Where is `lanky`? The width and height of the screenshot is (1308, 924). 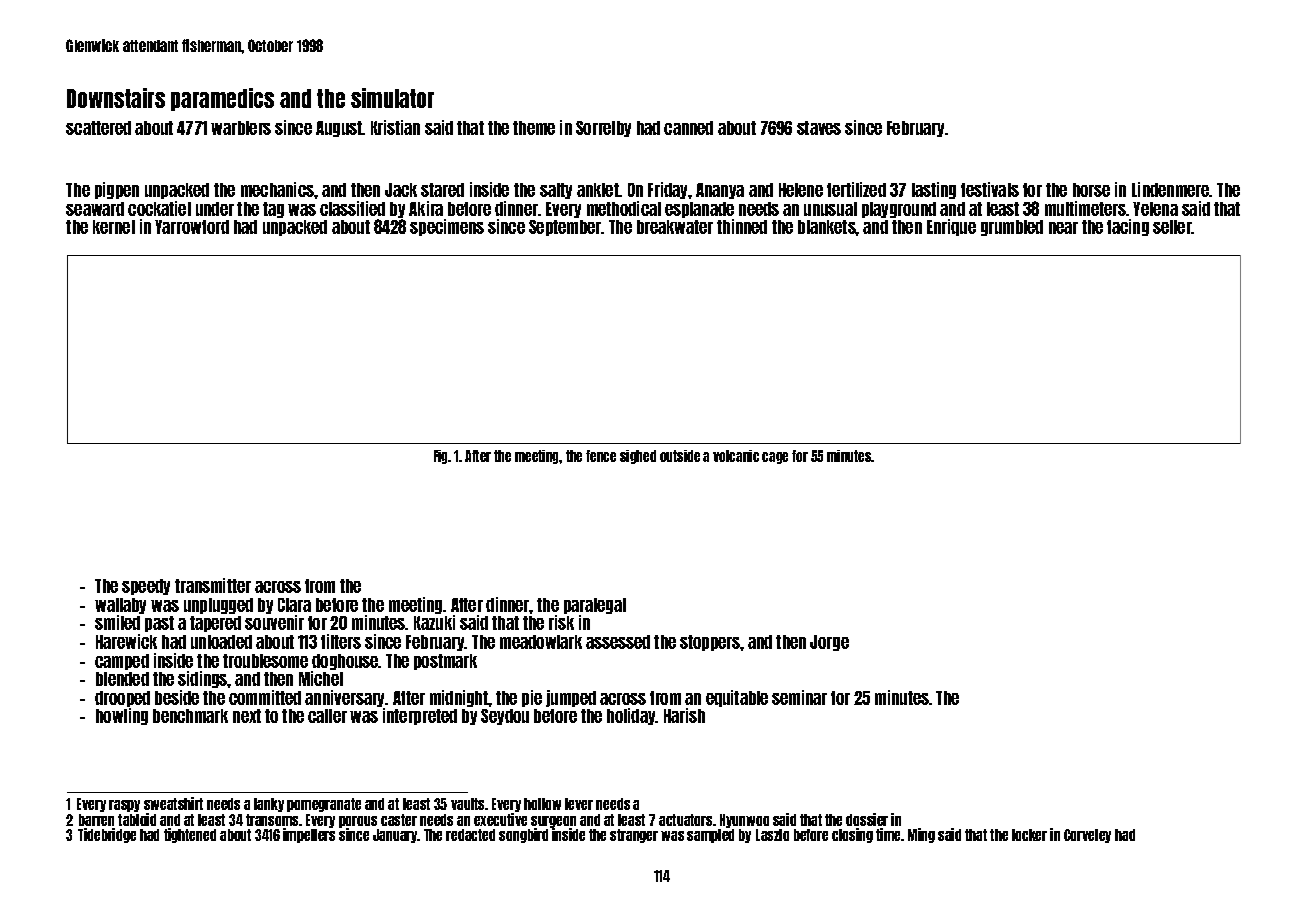
lanky is located at coordinates (269, 805).
